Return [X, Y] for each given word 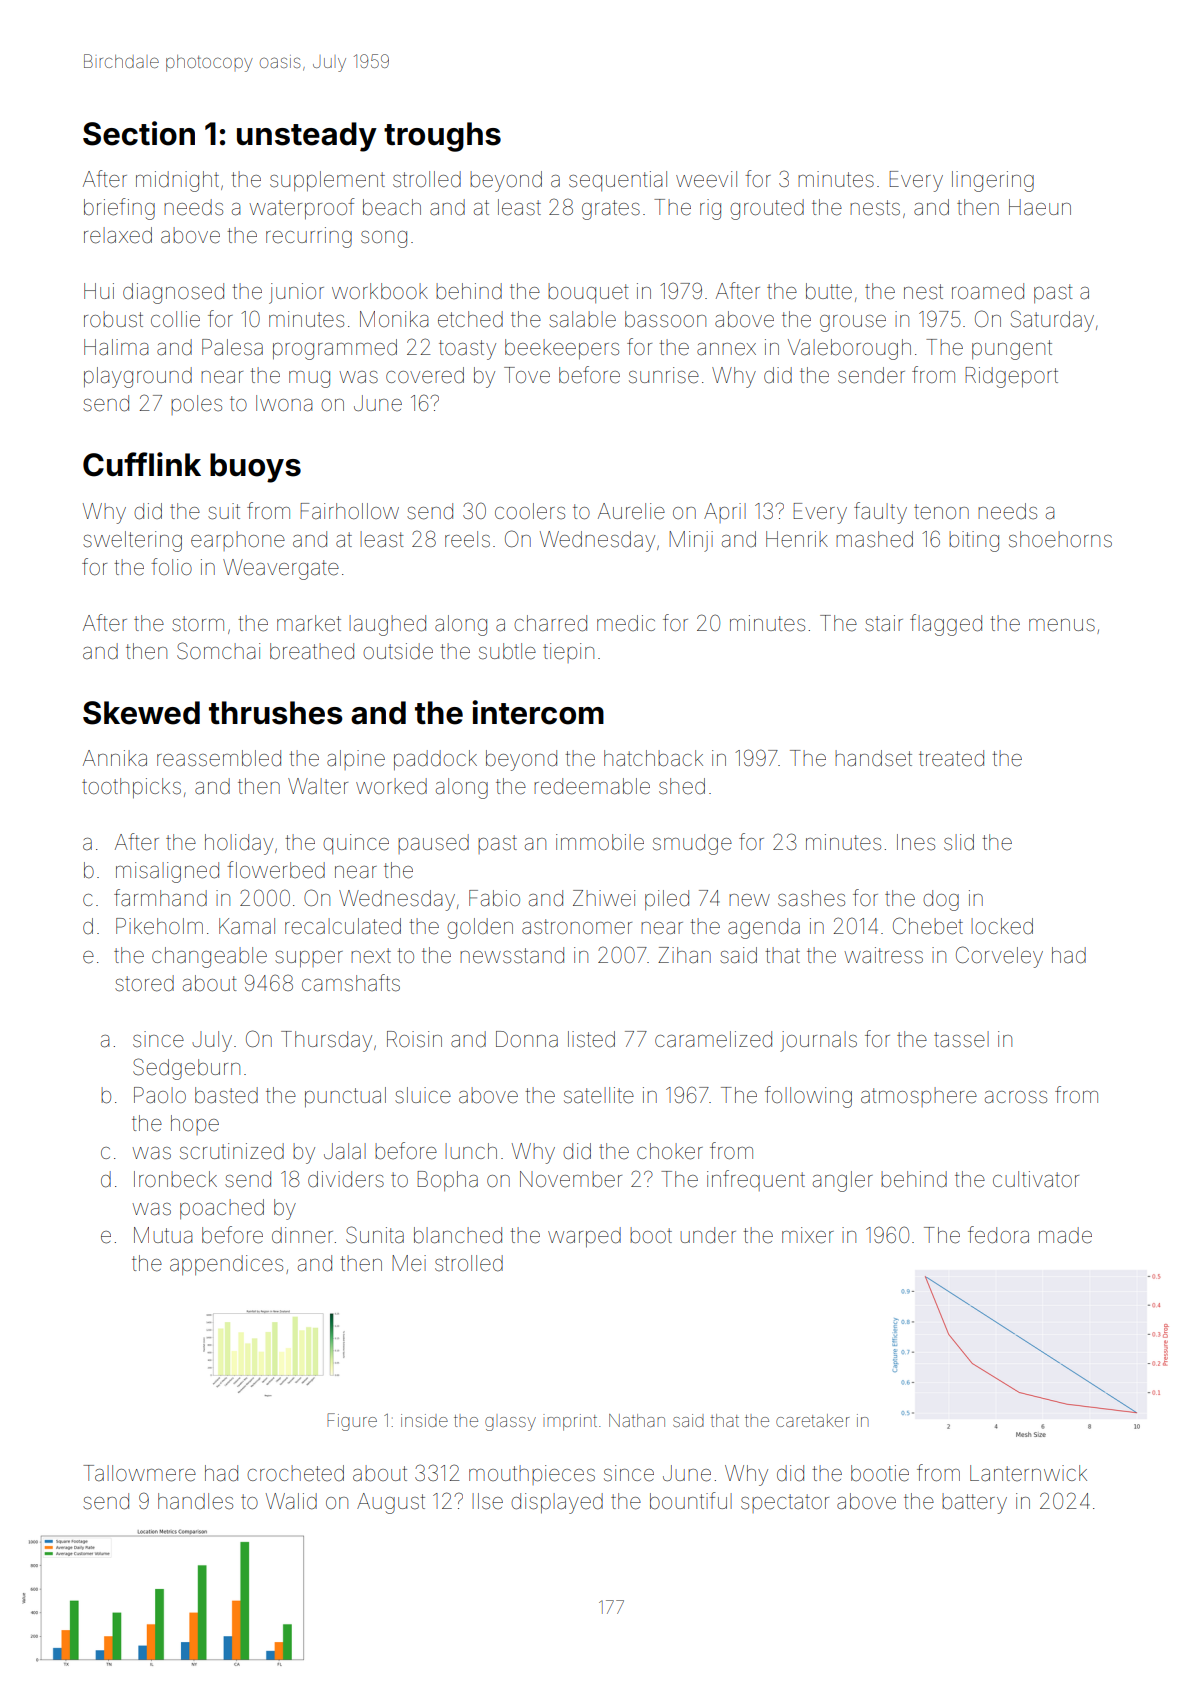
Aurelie [631, 511]
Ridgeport [1011, 377]
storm [198, 624]
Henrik [797, 539]
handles [195, 1501]
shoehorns [1060, 539]
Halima [116, 347]
